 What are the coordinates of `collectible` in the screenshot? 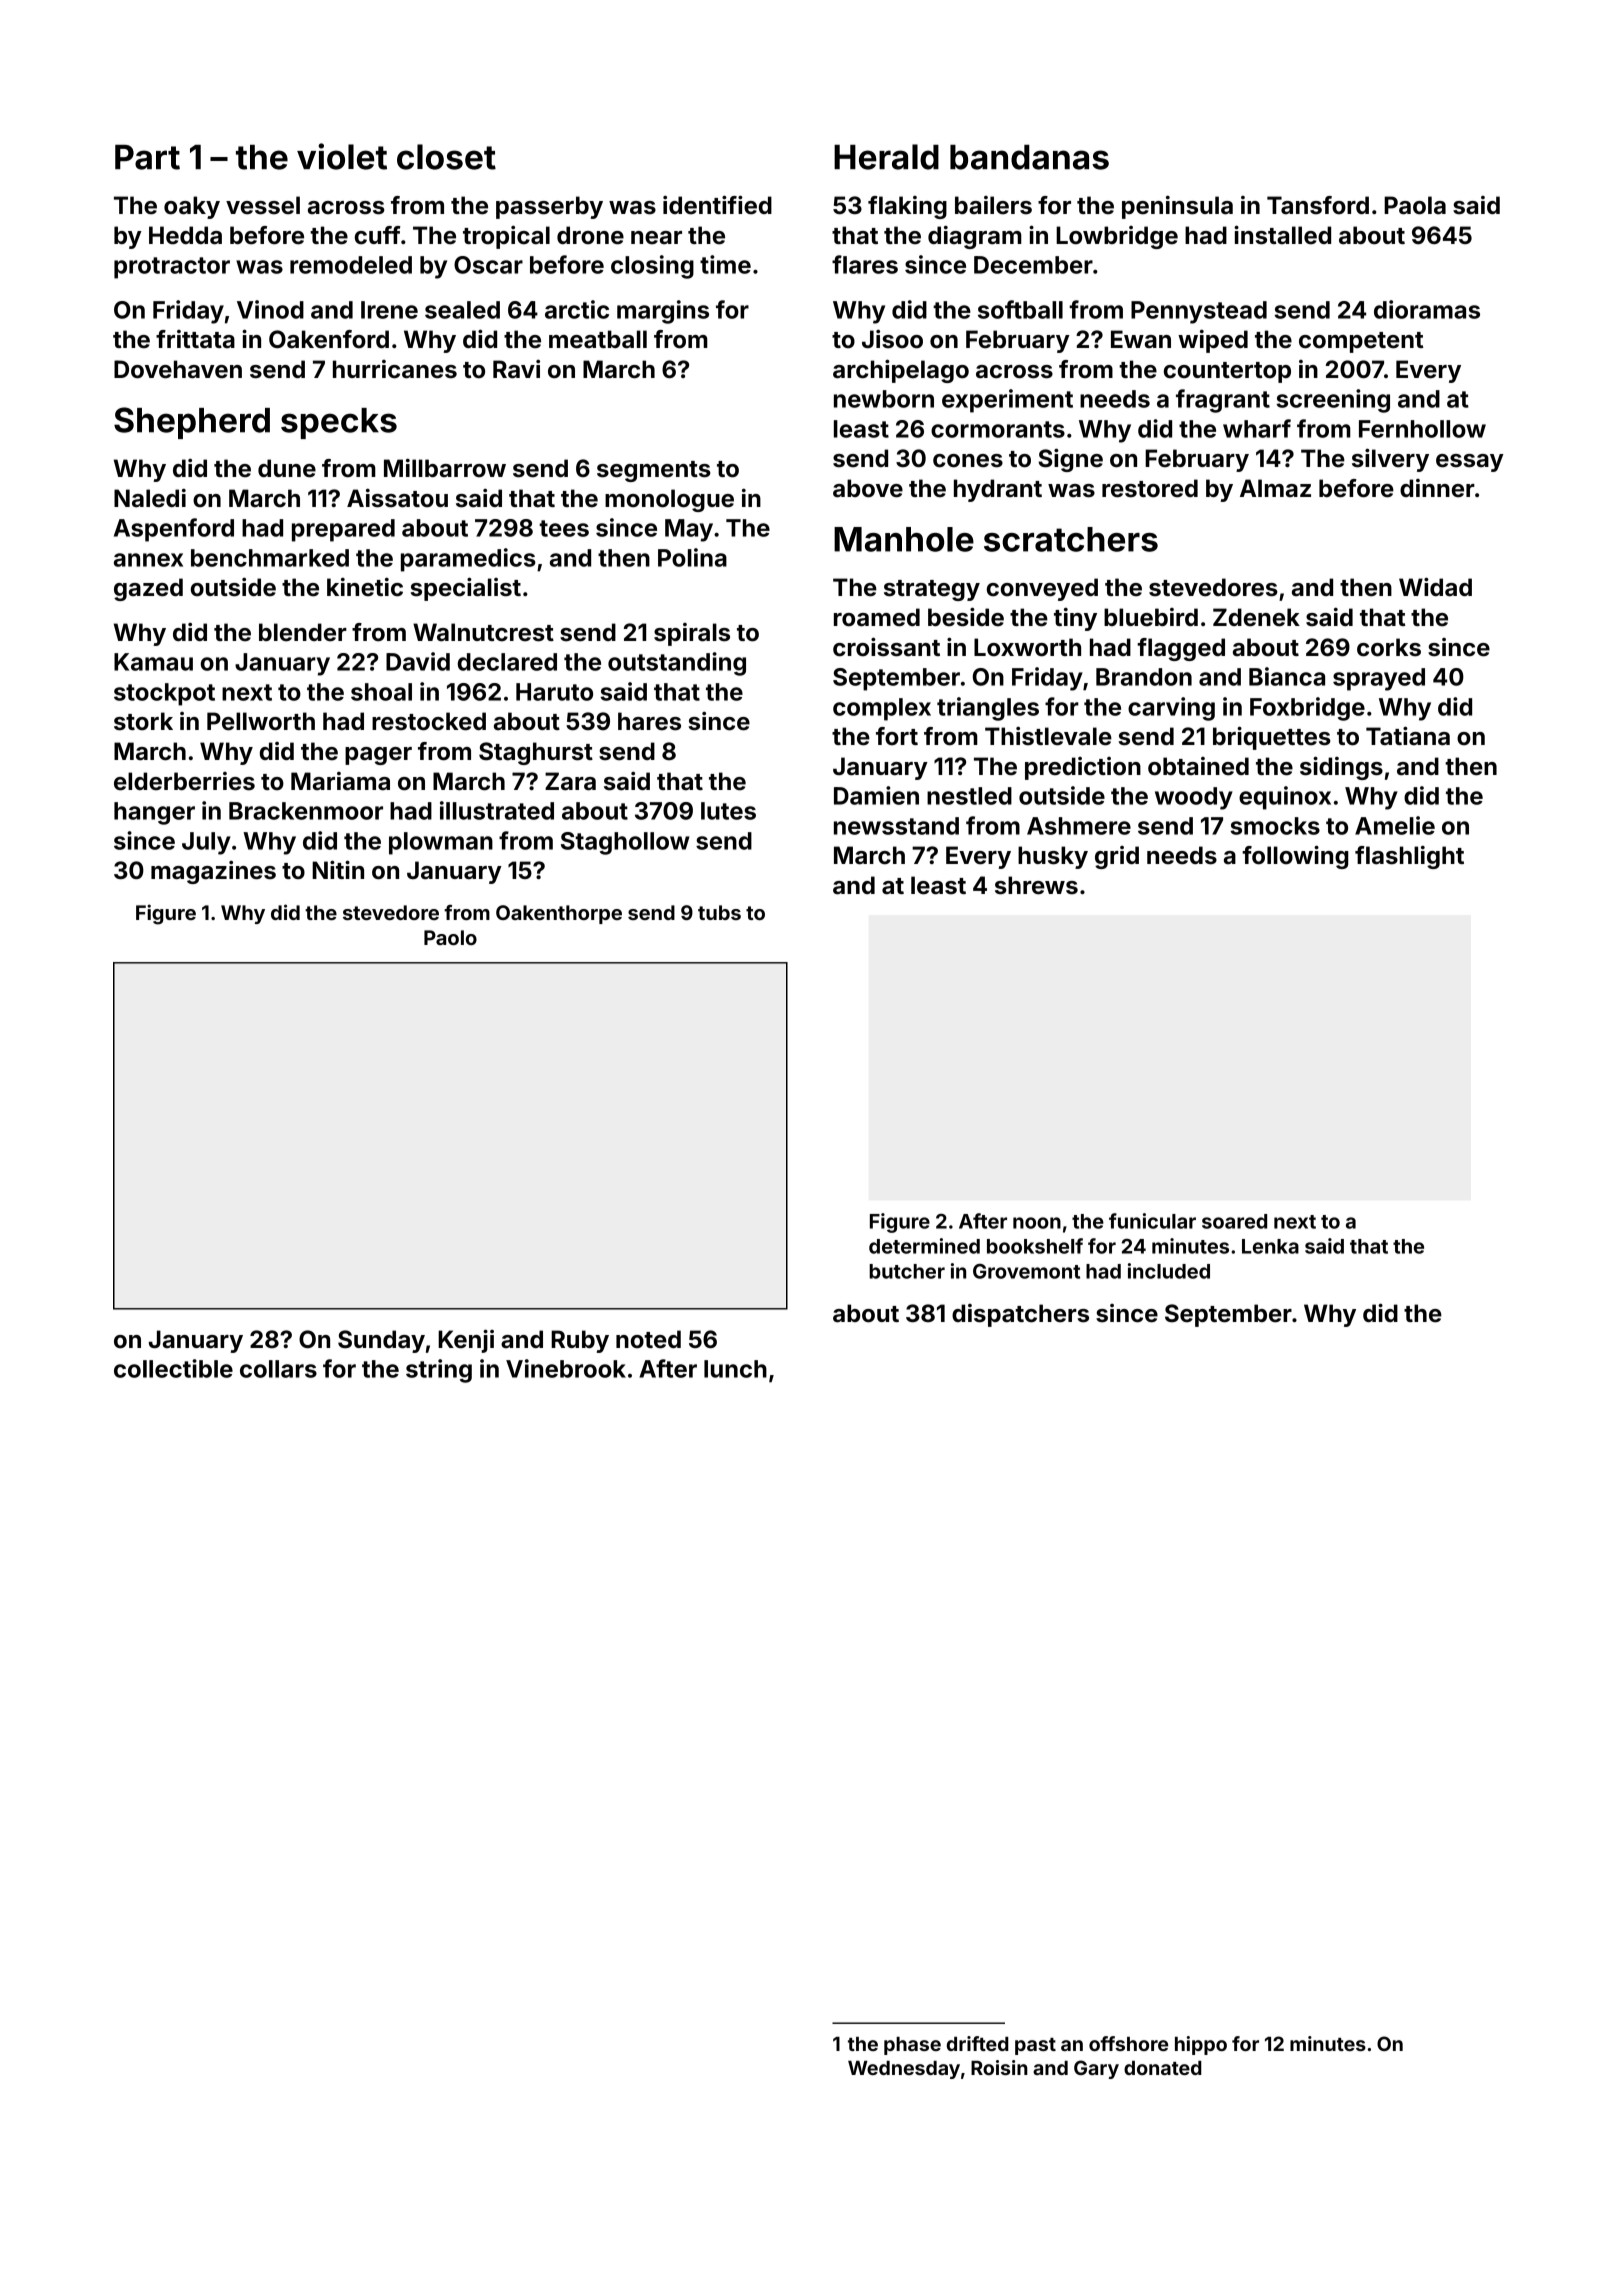 It's located at (173, 1368).
